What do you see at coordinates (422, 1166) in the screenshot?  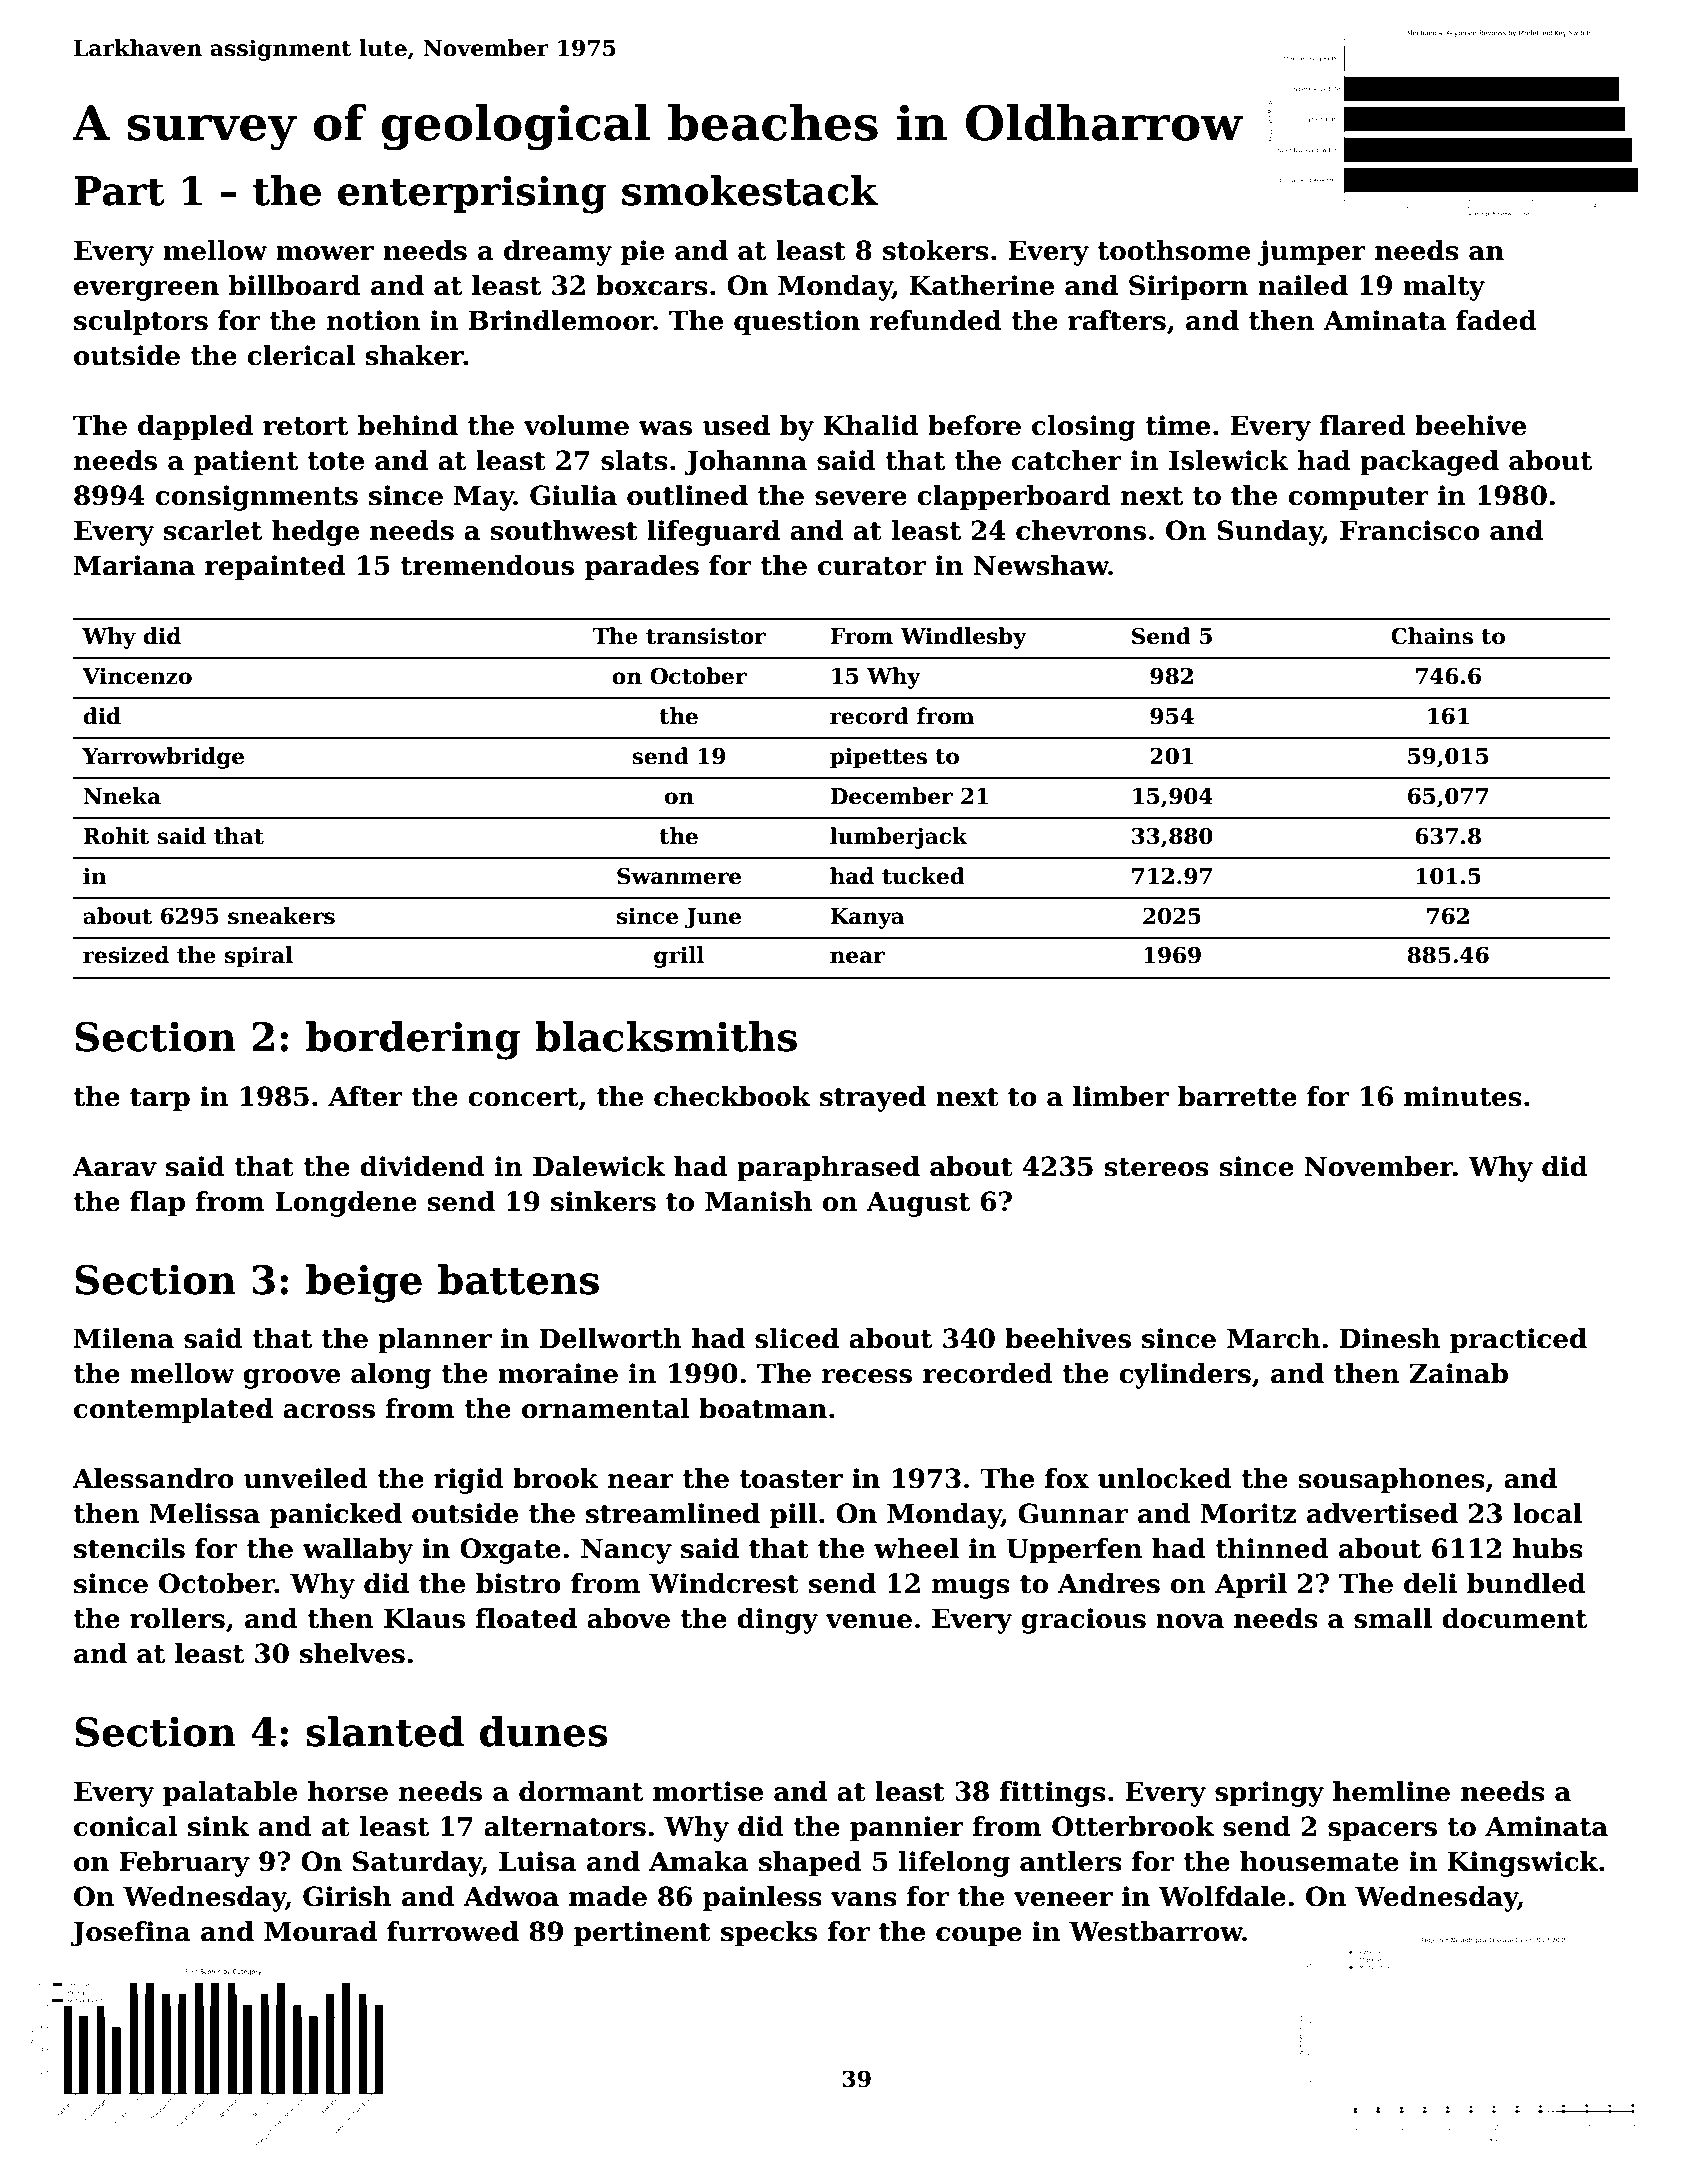 I see `dividend` at bounding box center [422, 1166].
